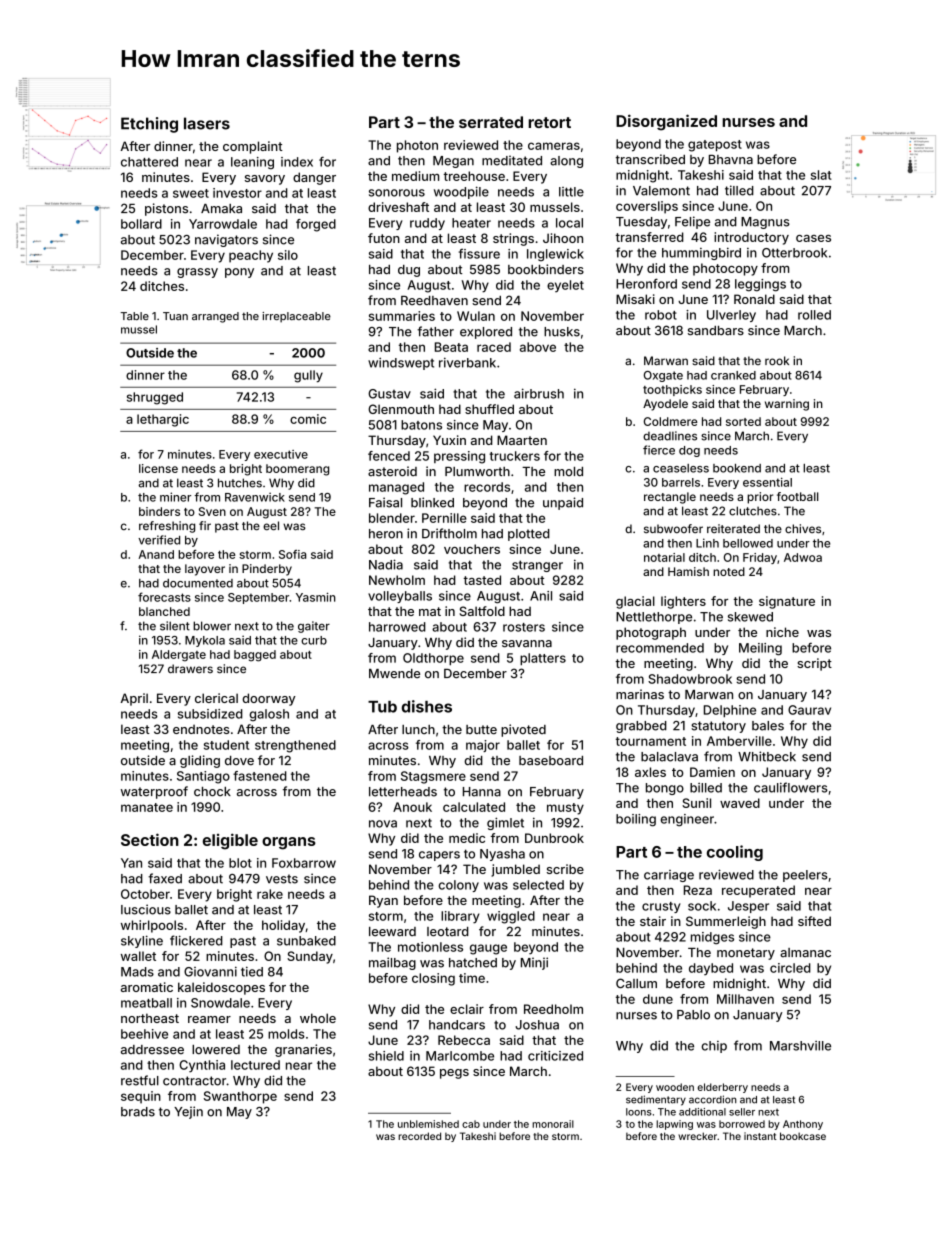  Describe the element at coordinates (252, 971) in the document. I see `tied` at that location.
